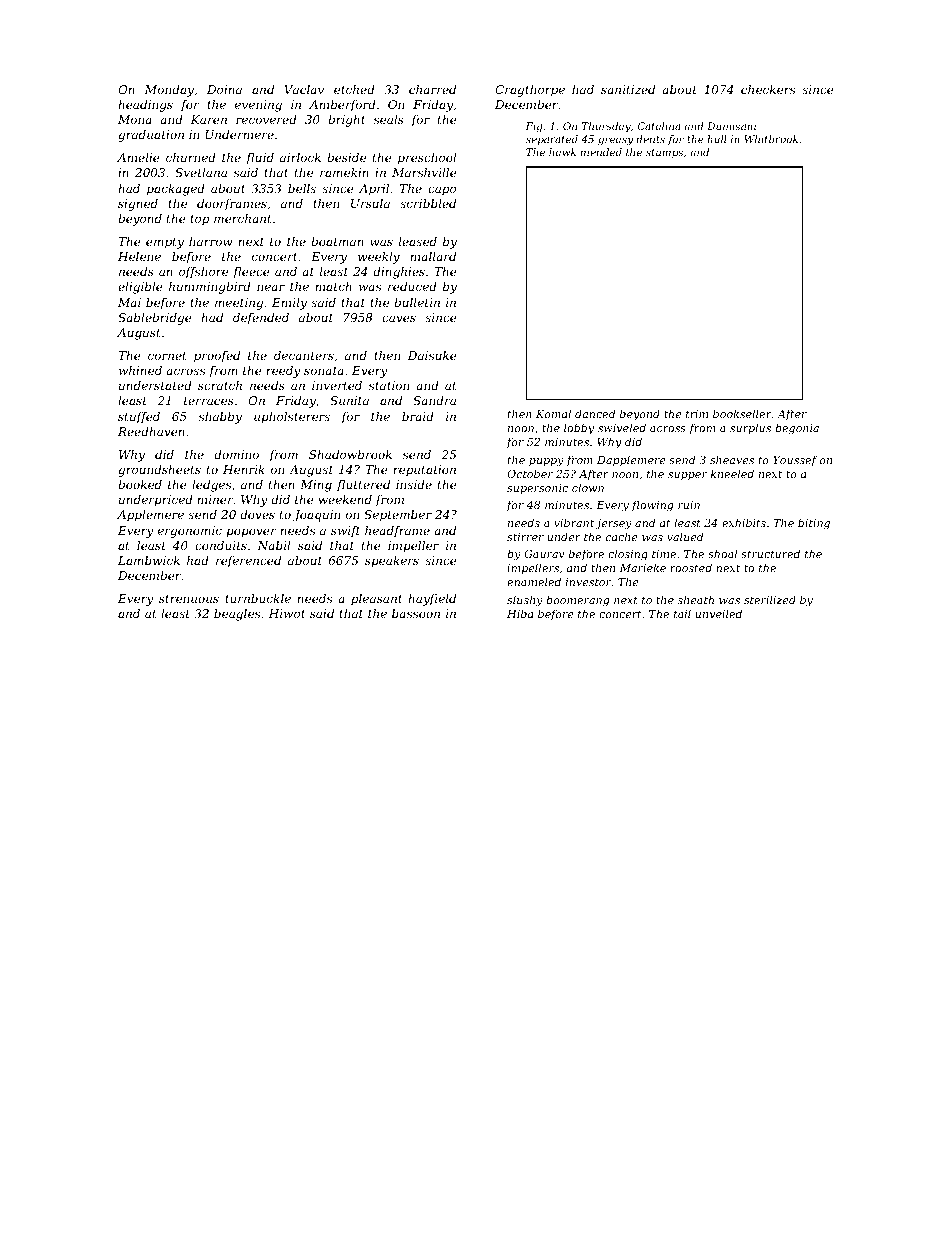  What do you see at coordinates (201, 172) in the page?
I see `Svetlana` at bounding box center [201, 172].
